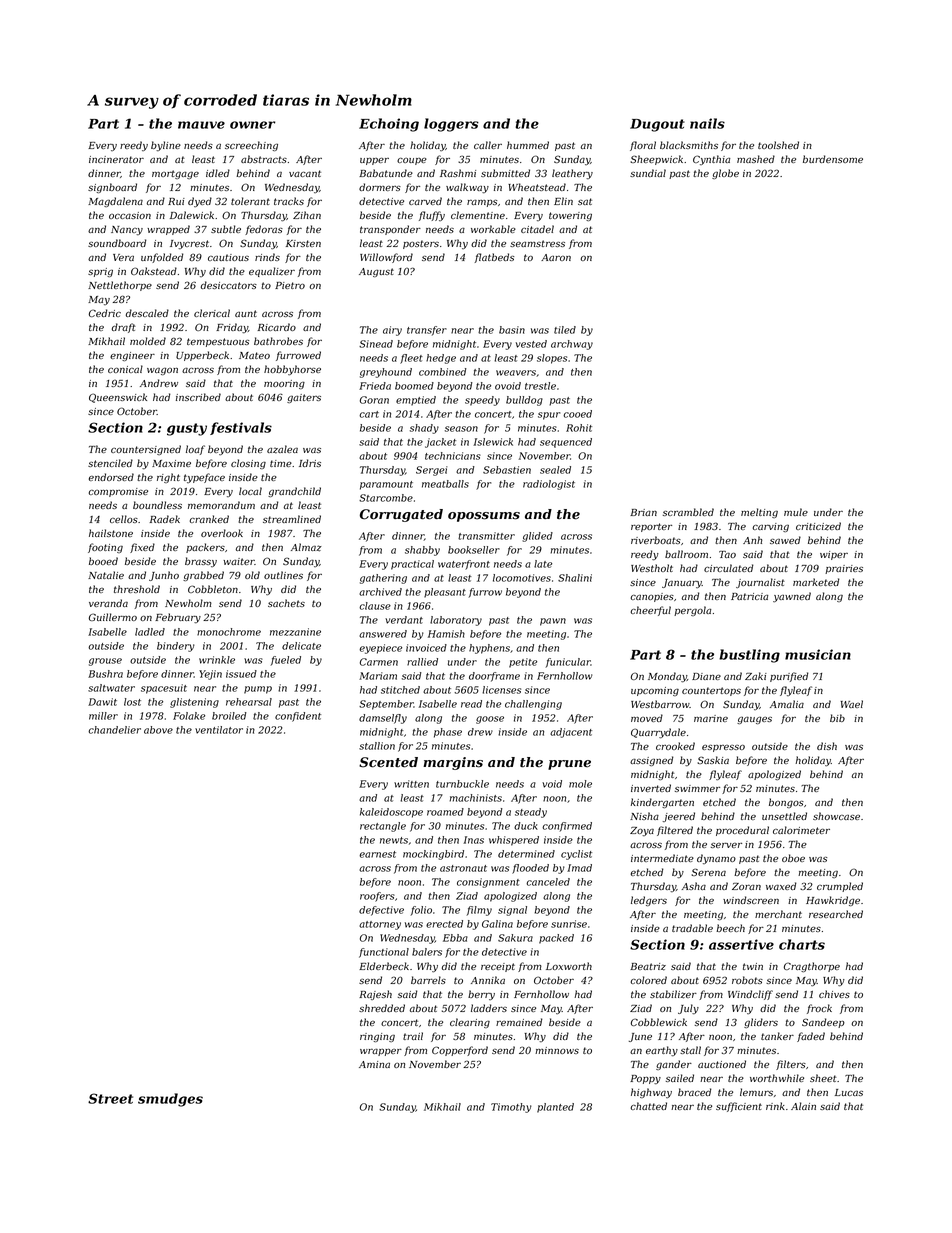  I want to click on Street, so click(110, 1098).
